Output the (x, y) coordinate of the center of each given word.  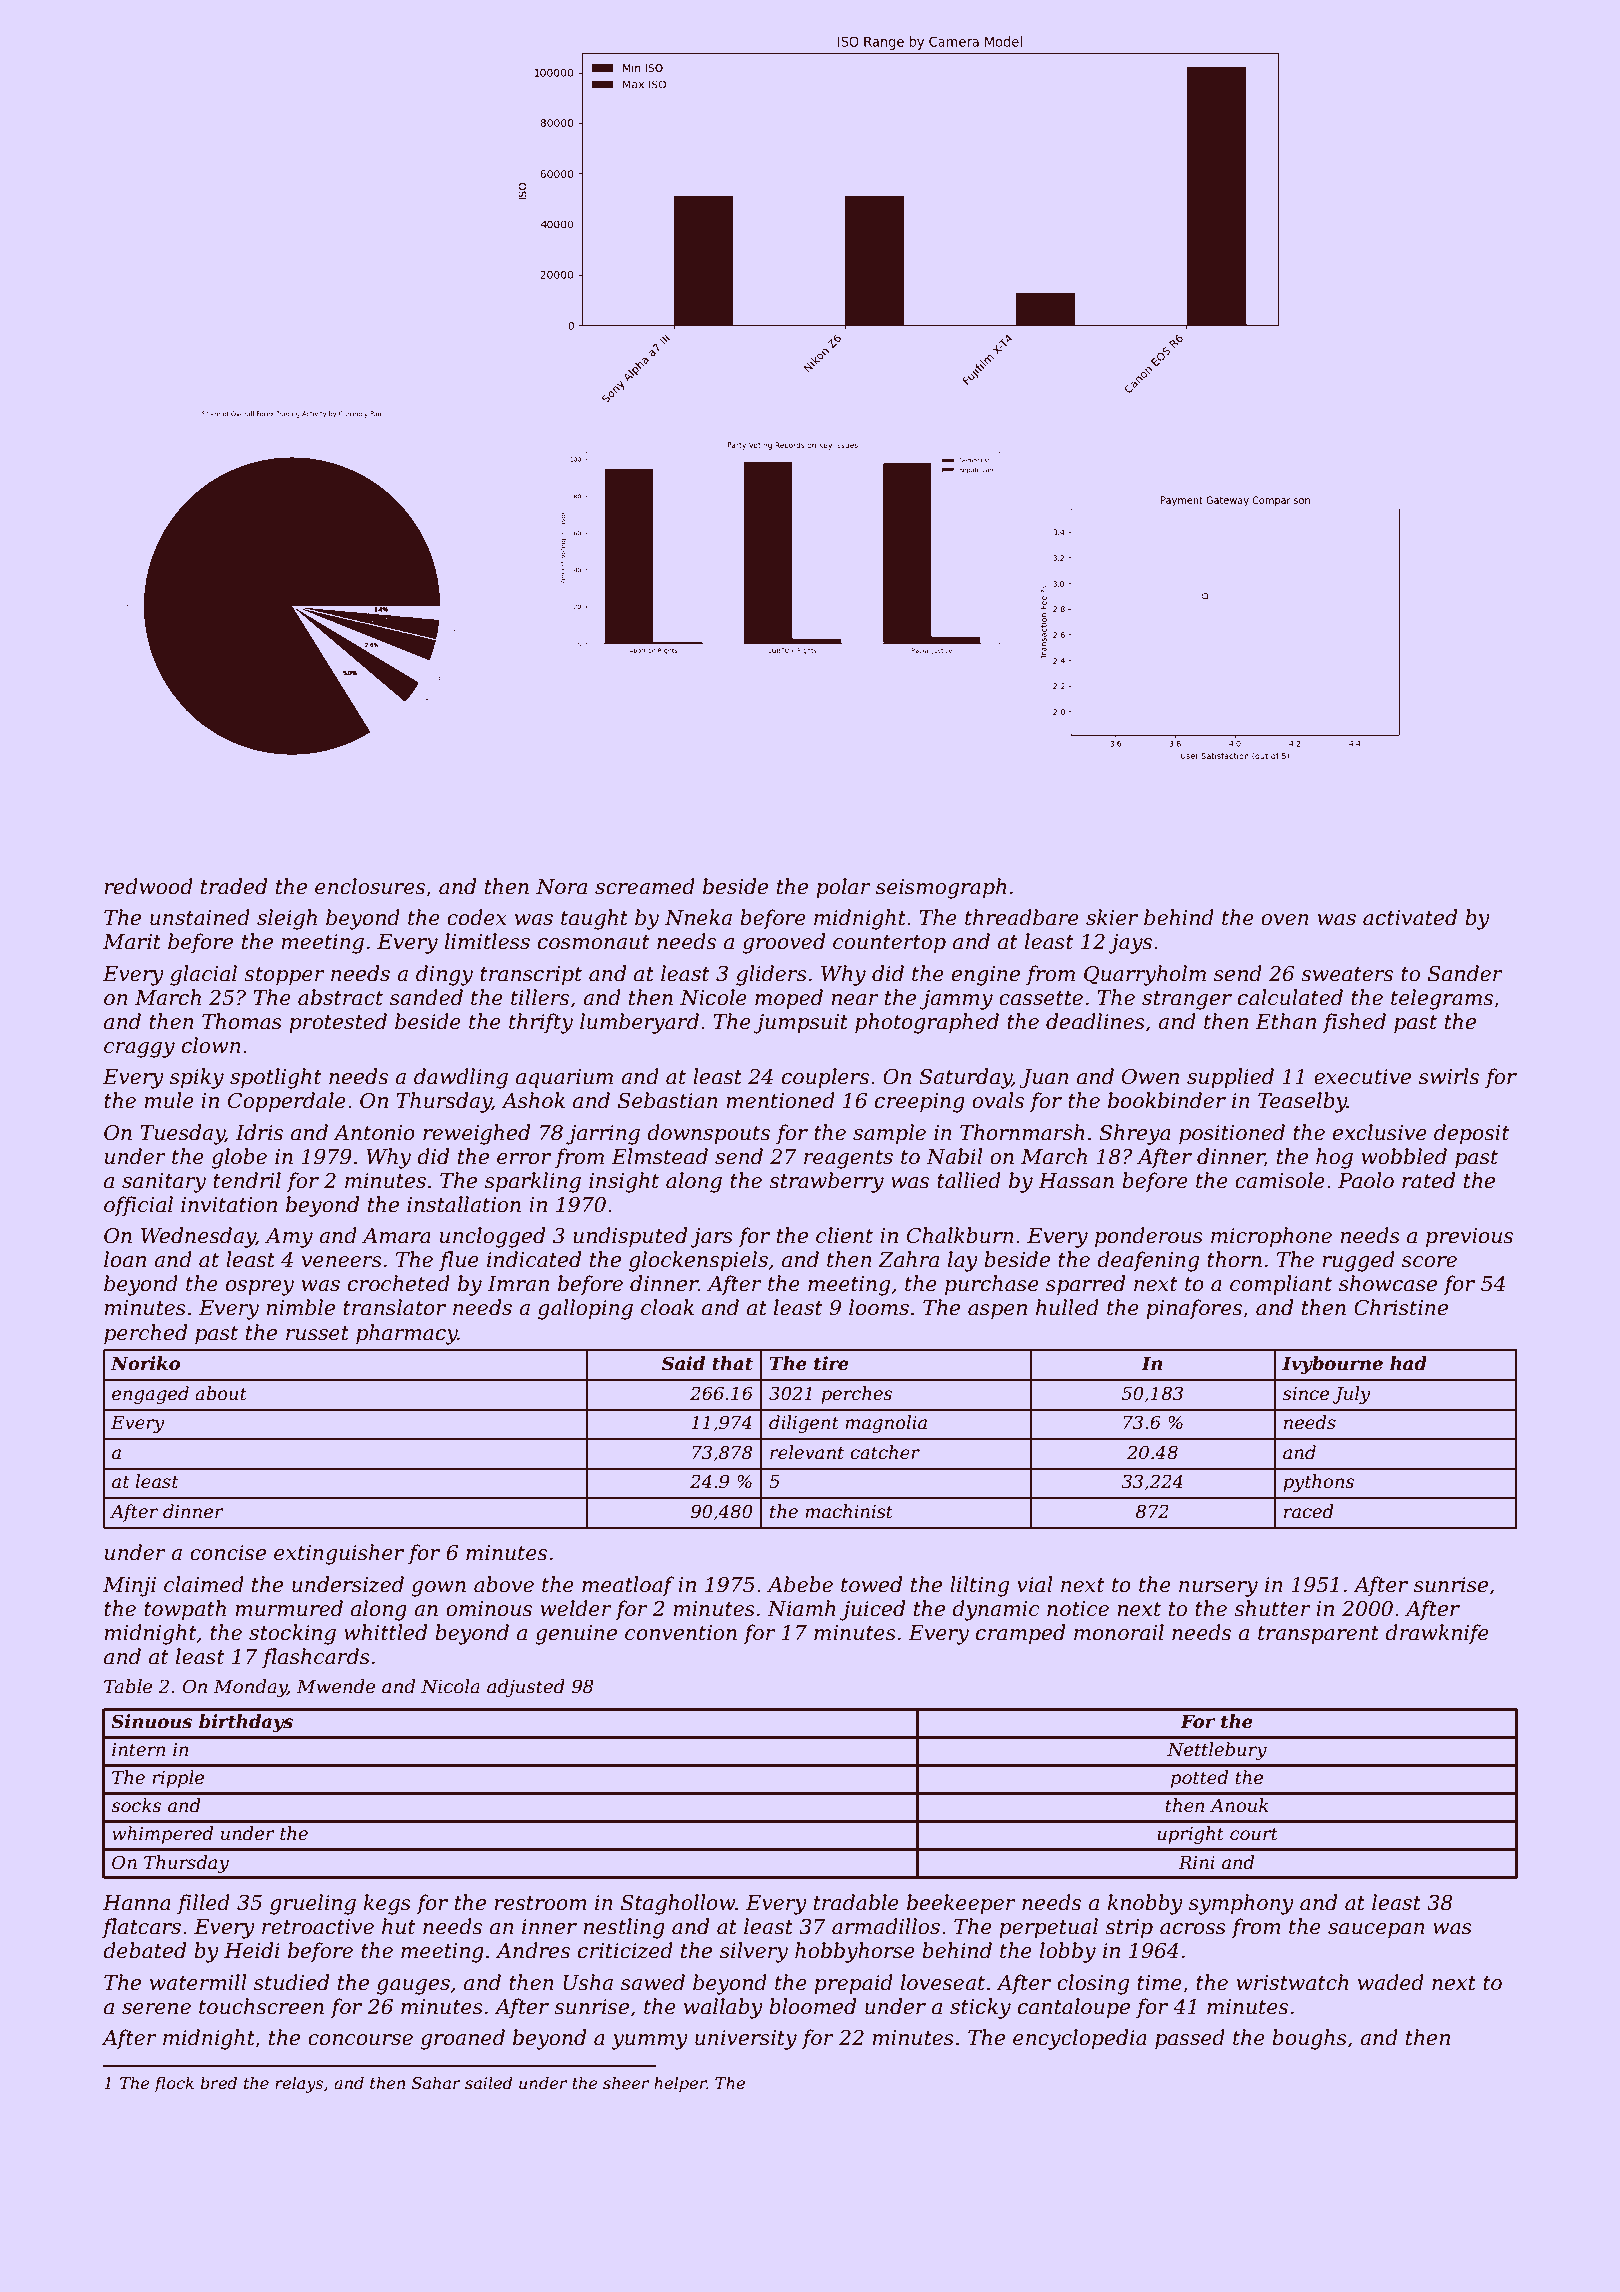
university (746, 2040)
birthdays (246, 1723)
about (221, 1393)
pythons (1318, 1483)
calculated (1290, 997)
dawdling (461, 1078)
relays (299, 2084)
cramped (1020, 1634)
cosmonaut (594, 942)
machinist (849, 1511)
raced (1309, 1511)
